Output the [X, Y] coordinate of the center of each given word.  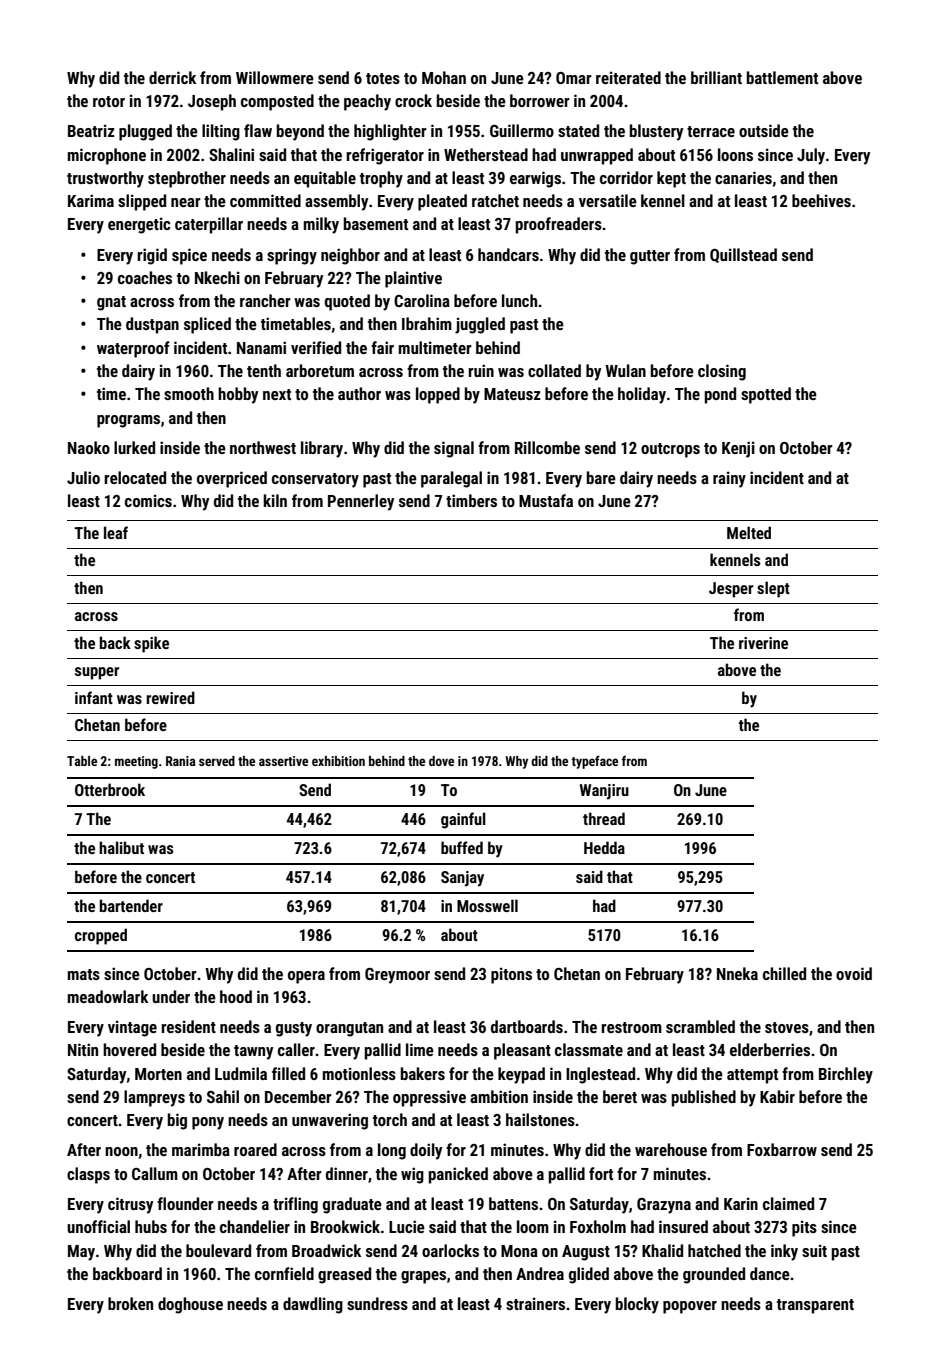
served [217, 761]
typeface [594, 762]
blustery [656, 132]
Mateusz [512, 394]
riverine [763, 643]
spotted [766, 395]
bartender [131, 905]
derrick [172, 77]
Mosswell [487, 905]
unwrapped [597, 156]
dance [770, 1273]
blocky [637, 1305]
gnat [111, 303]
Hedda [604, 847]
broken [130, 1303]
